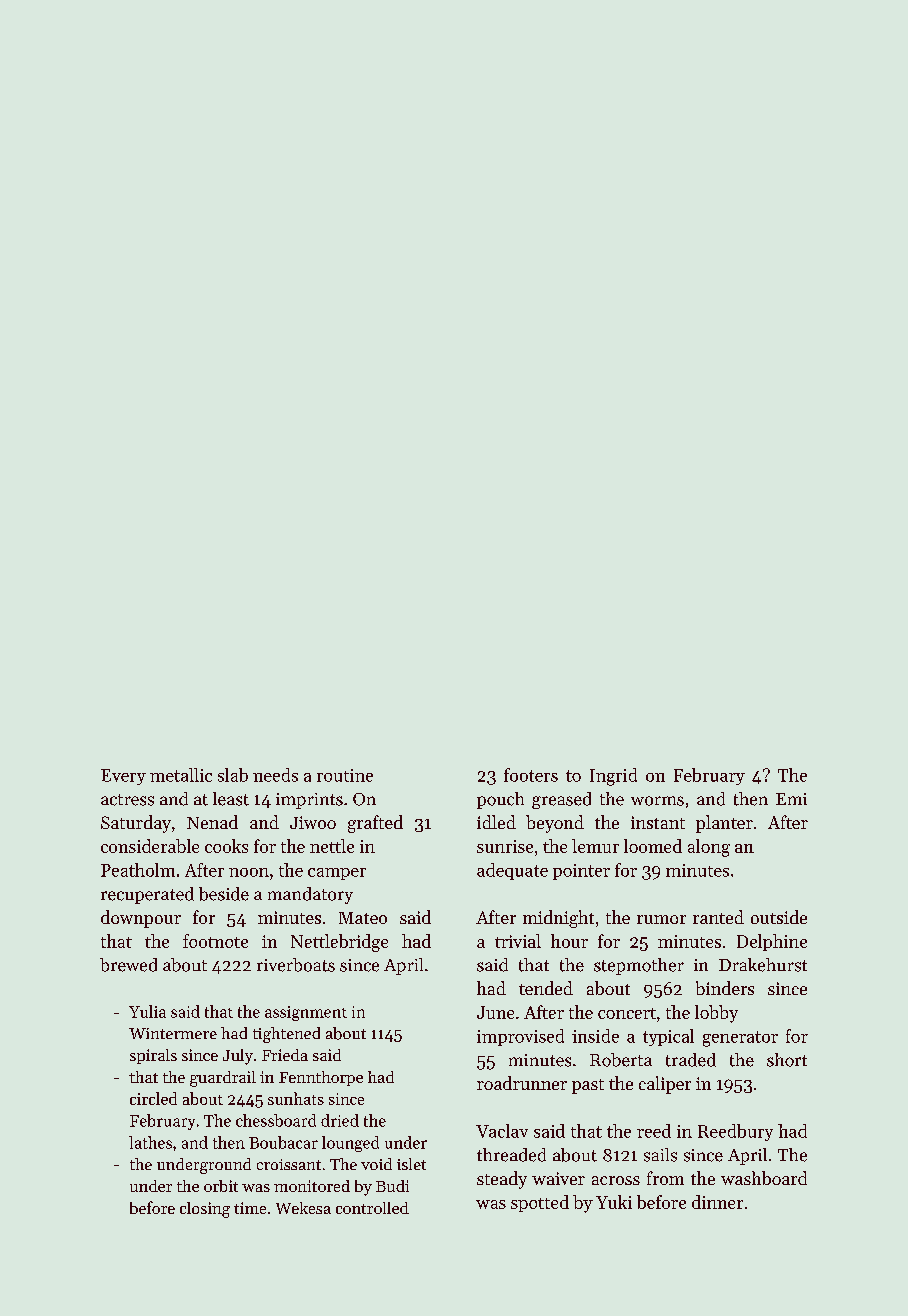 The height and width of the image is (1316, 908). What do you see at coordinates (495, 1012) in the image?
I see `June` at bounding box center [495, 1012].
